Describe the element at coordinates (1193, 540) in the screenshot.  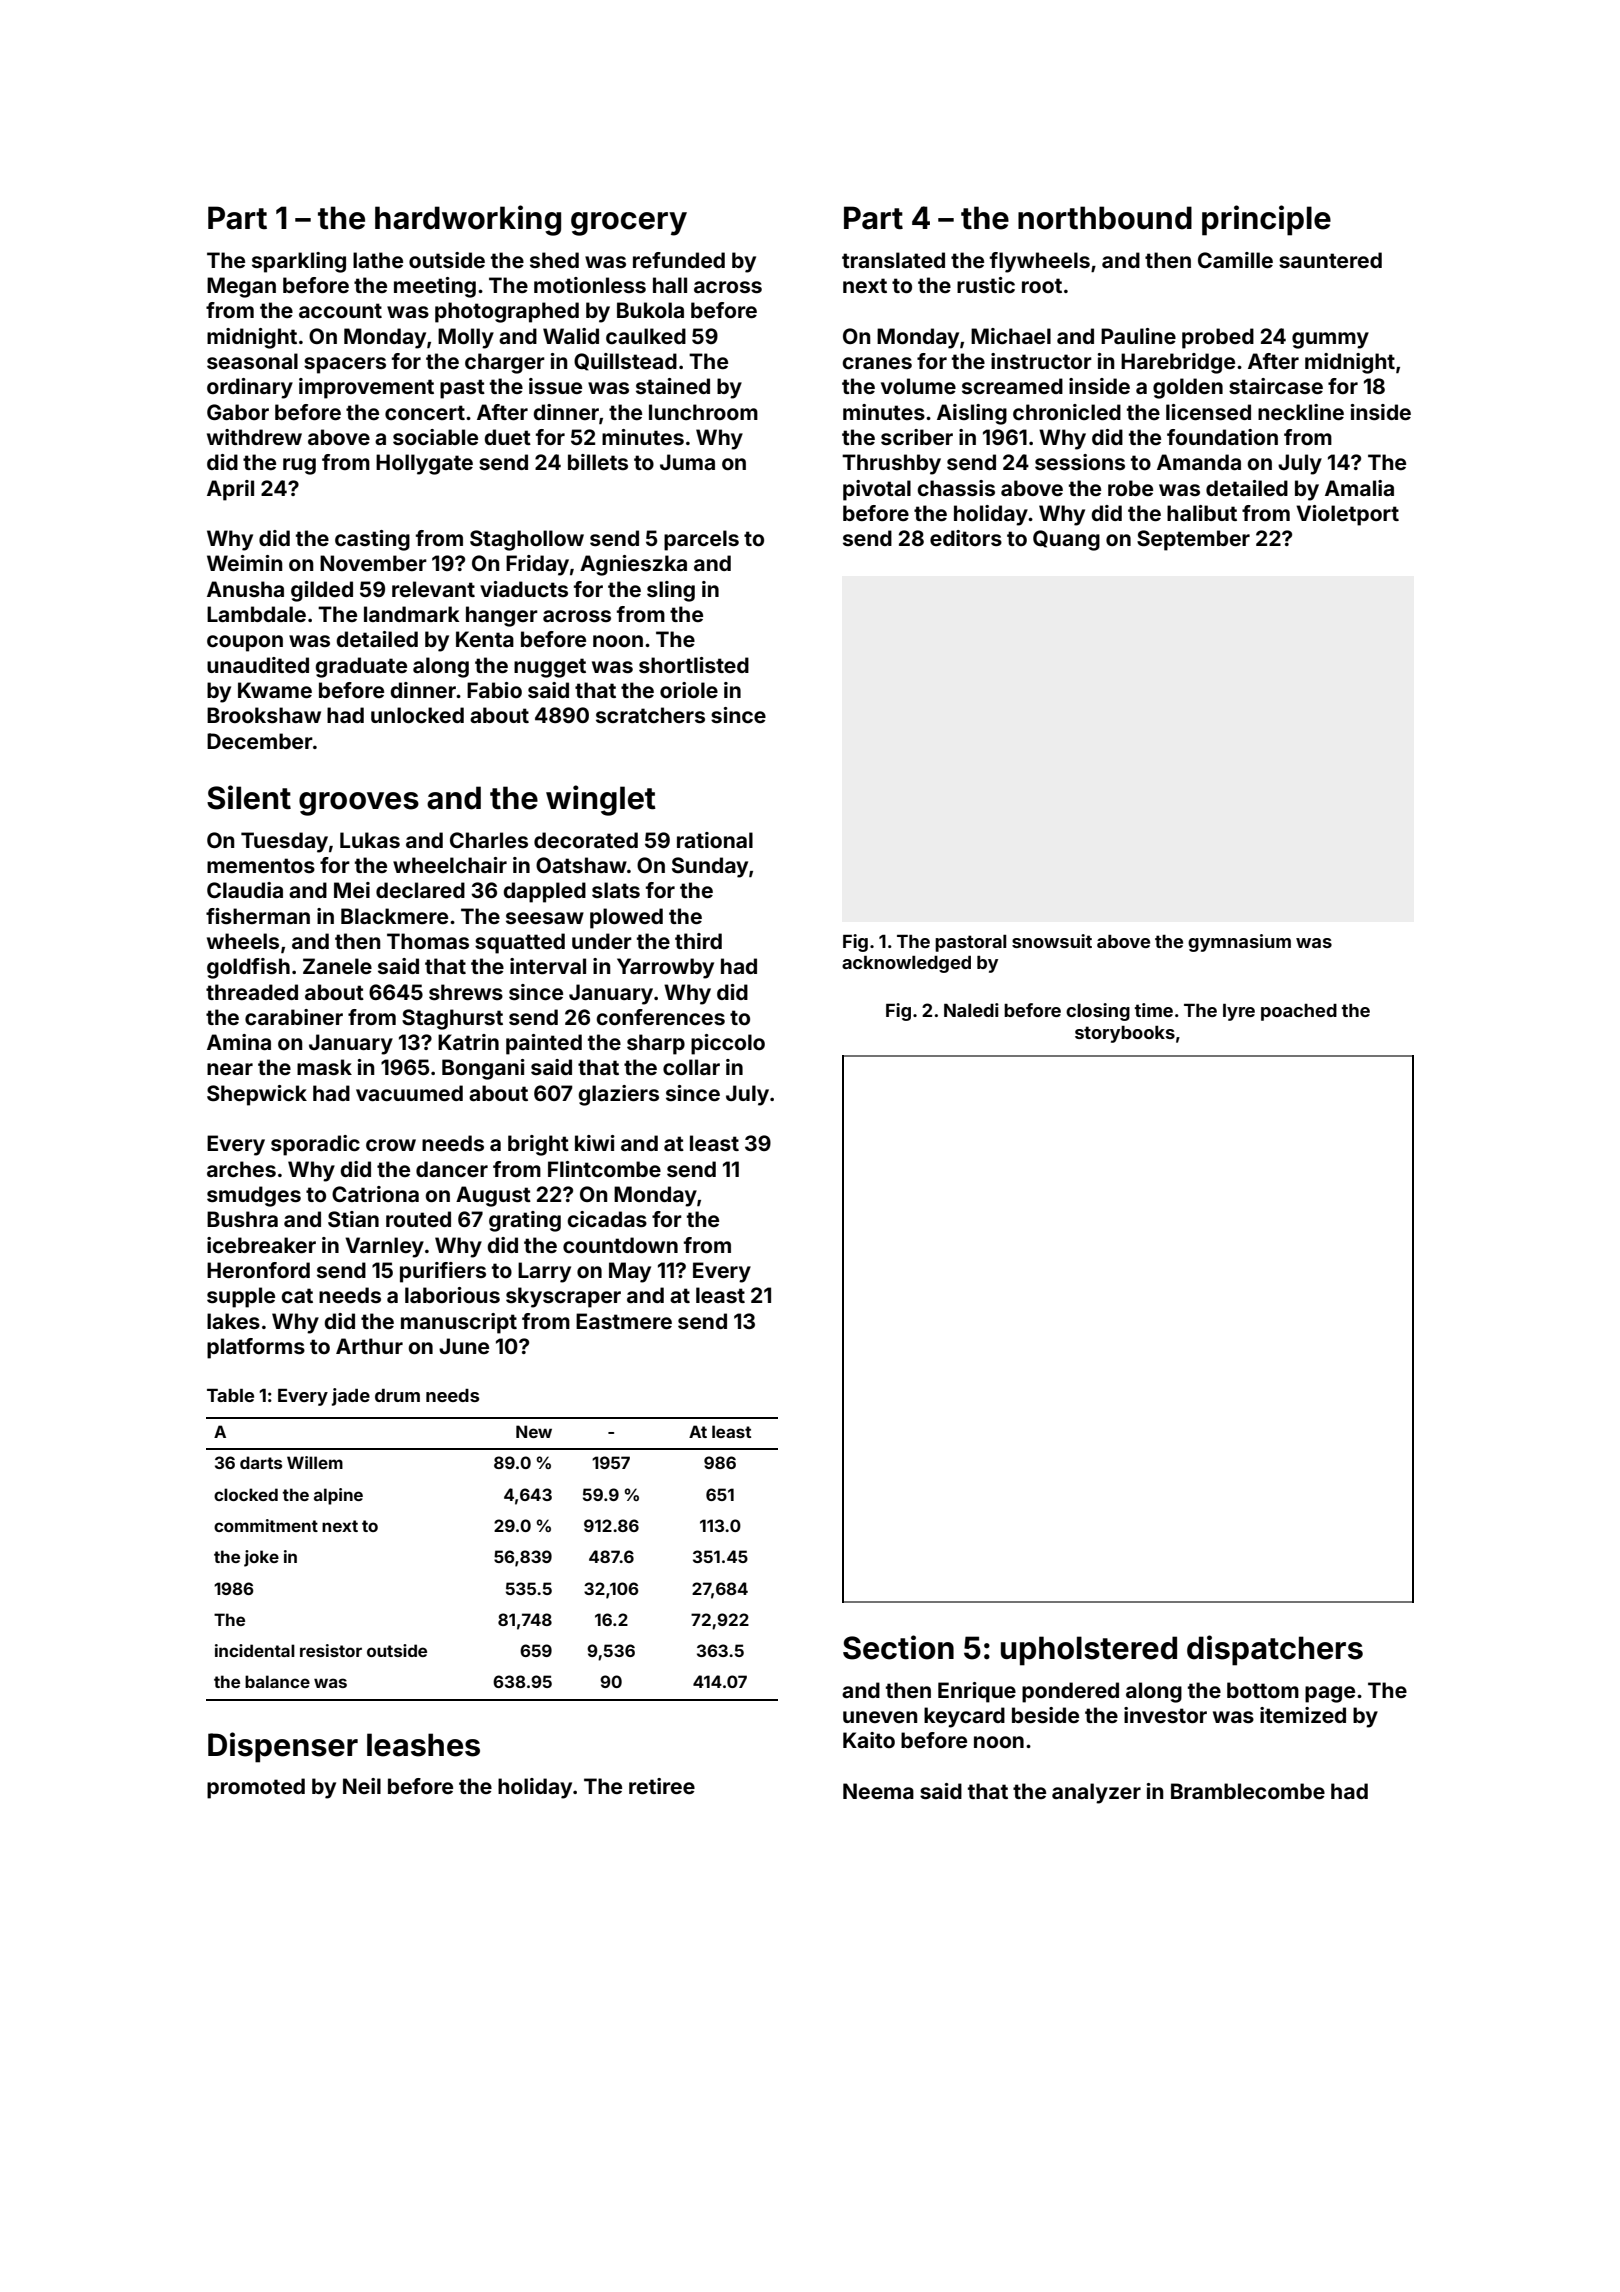
I see `September` at that location.
